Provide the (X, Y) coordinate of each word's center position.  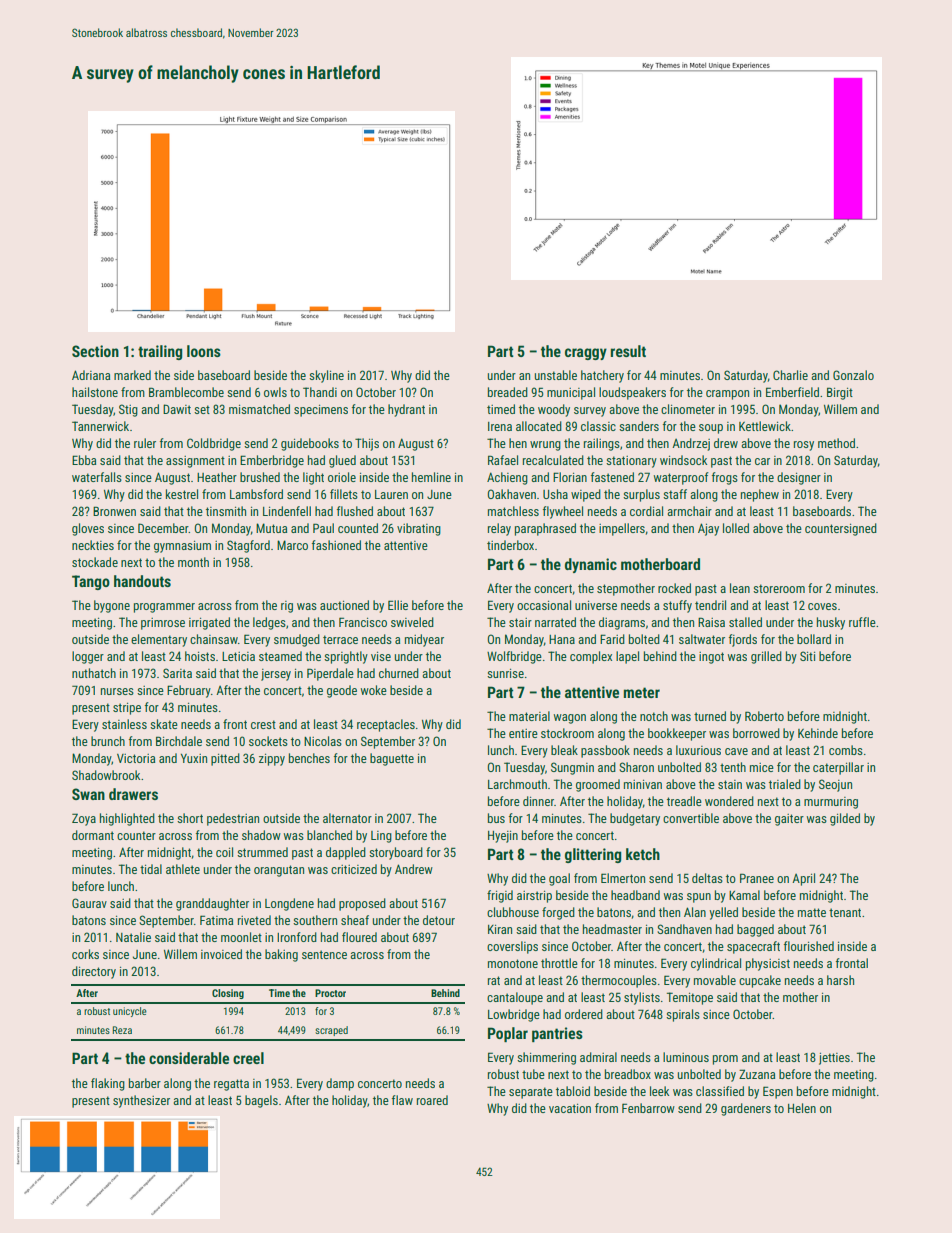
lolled (736, 528)
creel (248, 1058)
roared (432, 1100)
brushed (260, 477)
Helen (802, 1108)
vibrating (419, 529)
